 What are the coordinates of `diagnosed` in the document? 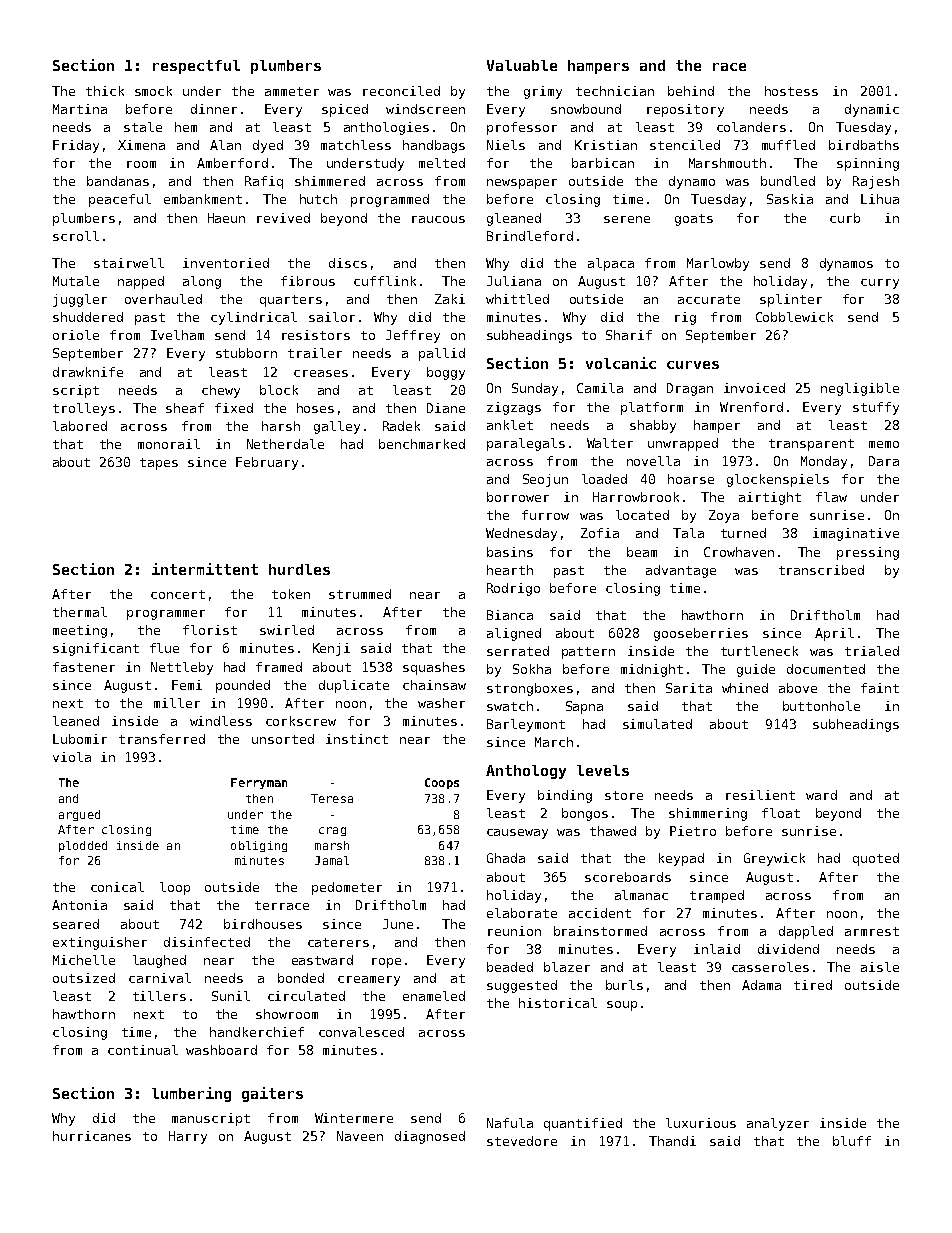 It's located at (430, 1137).
